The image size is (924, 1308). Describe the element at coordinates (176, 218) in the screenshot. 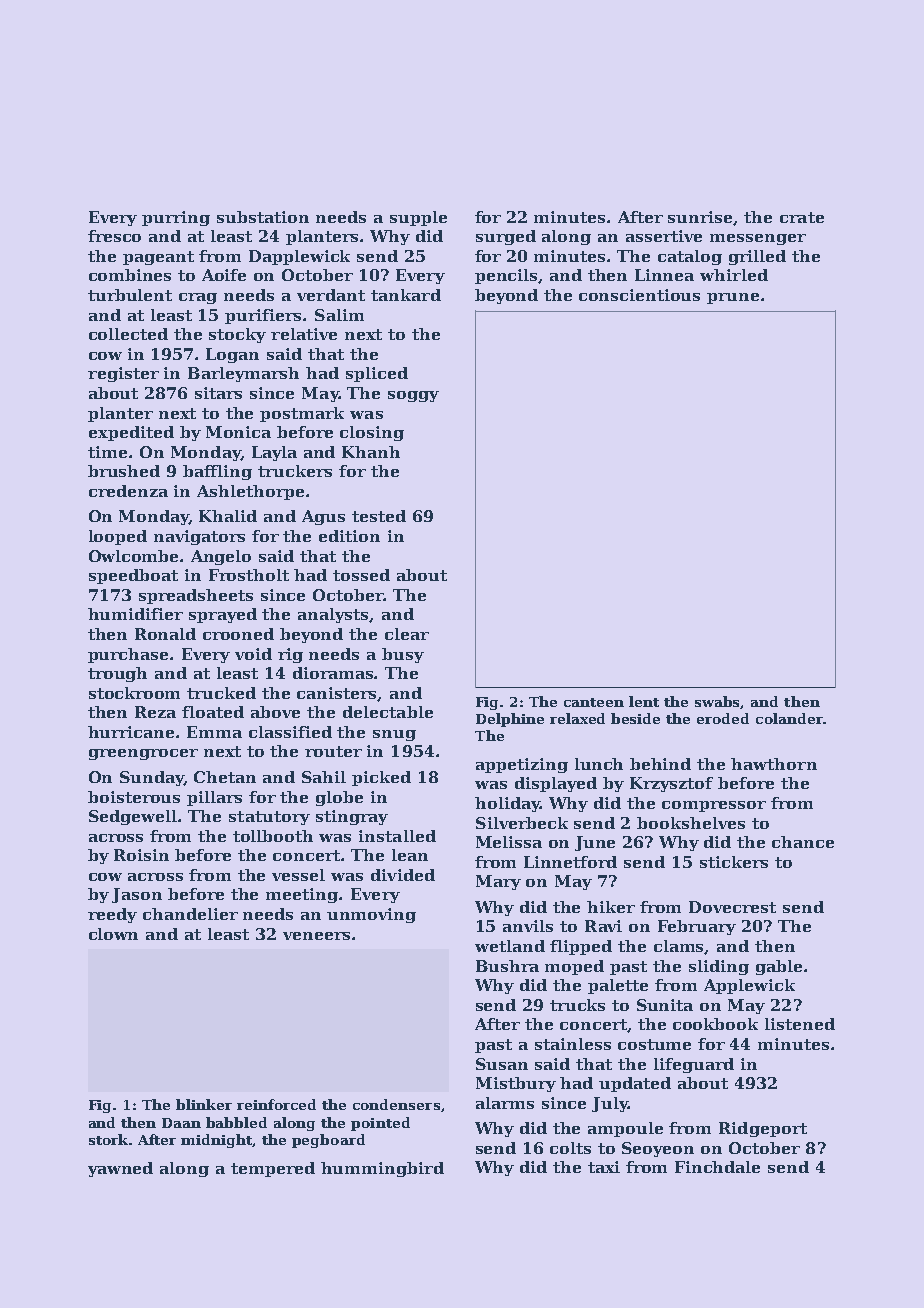

I see `purring` at that location.
